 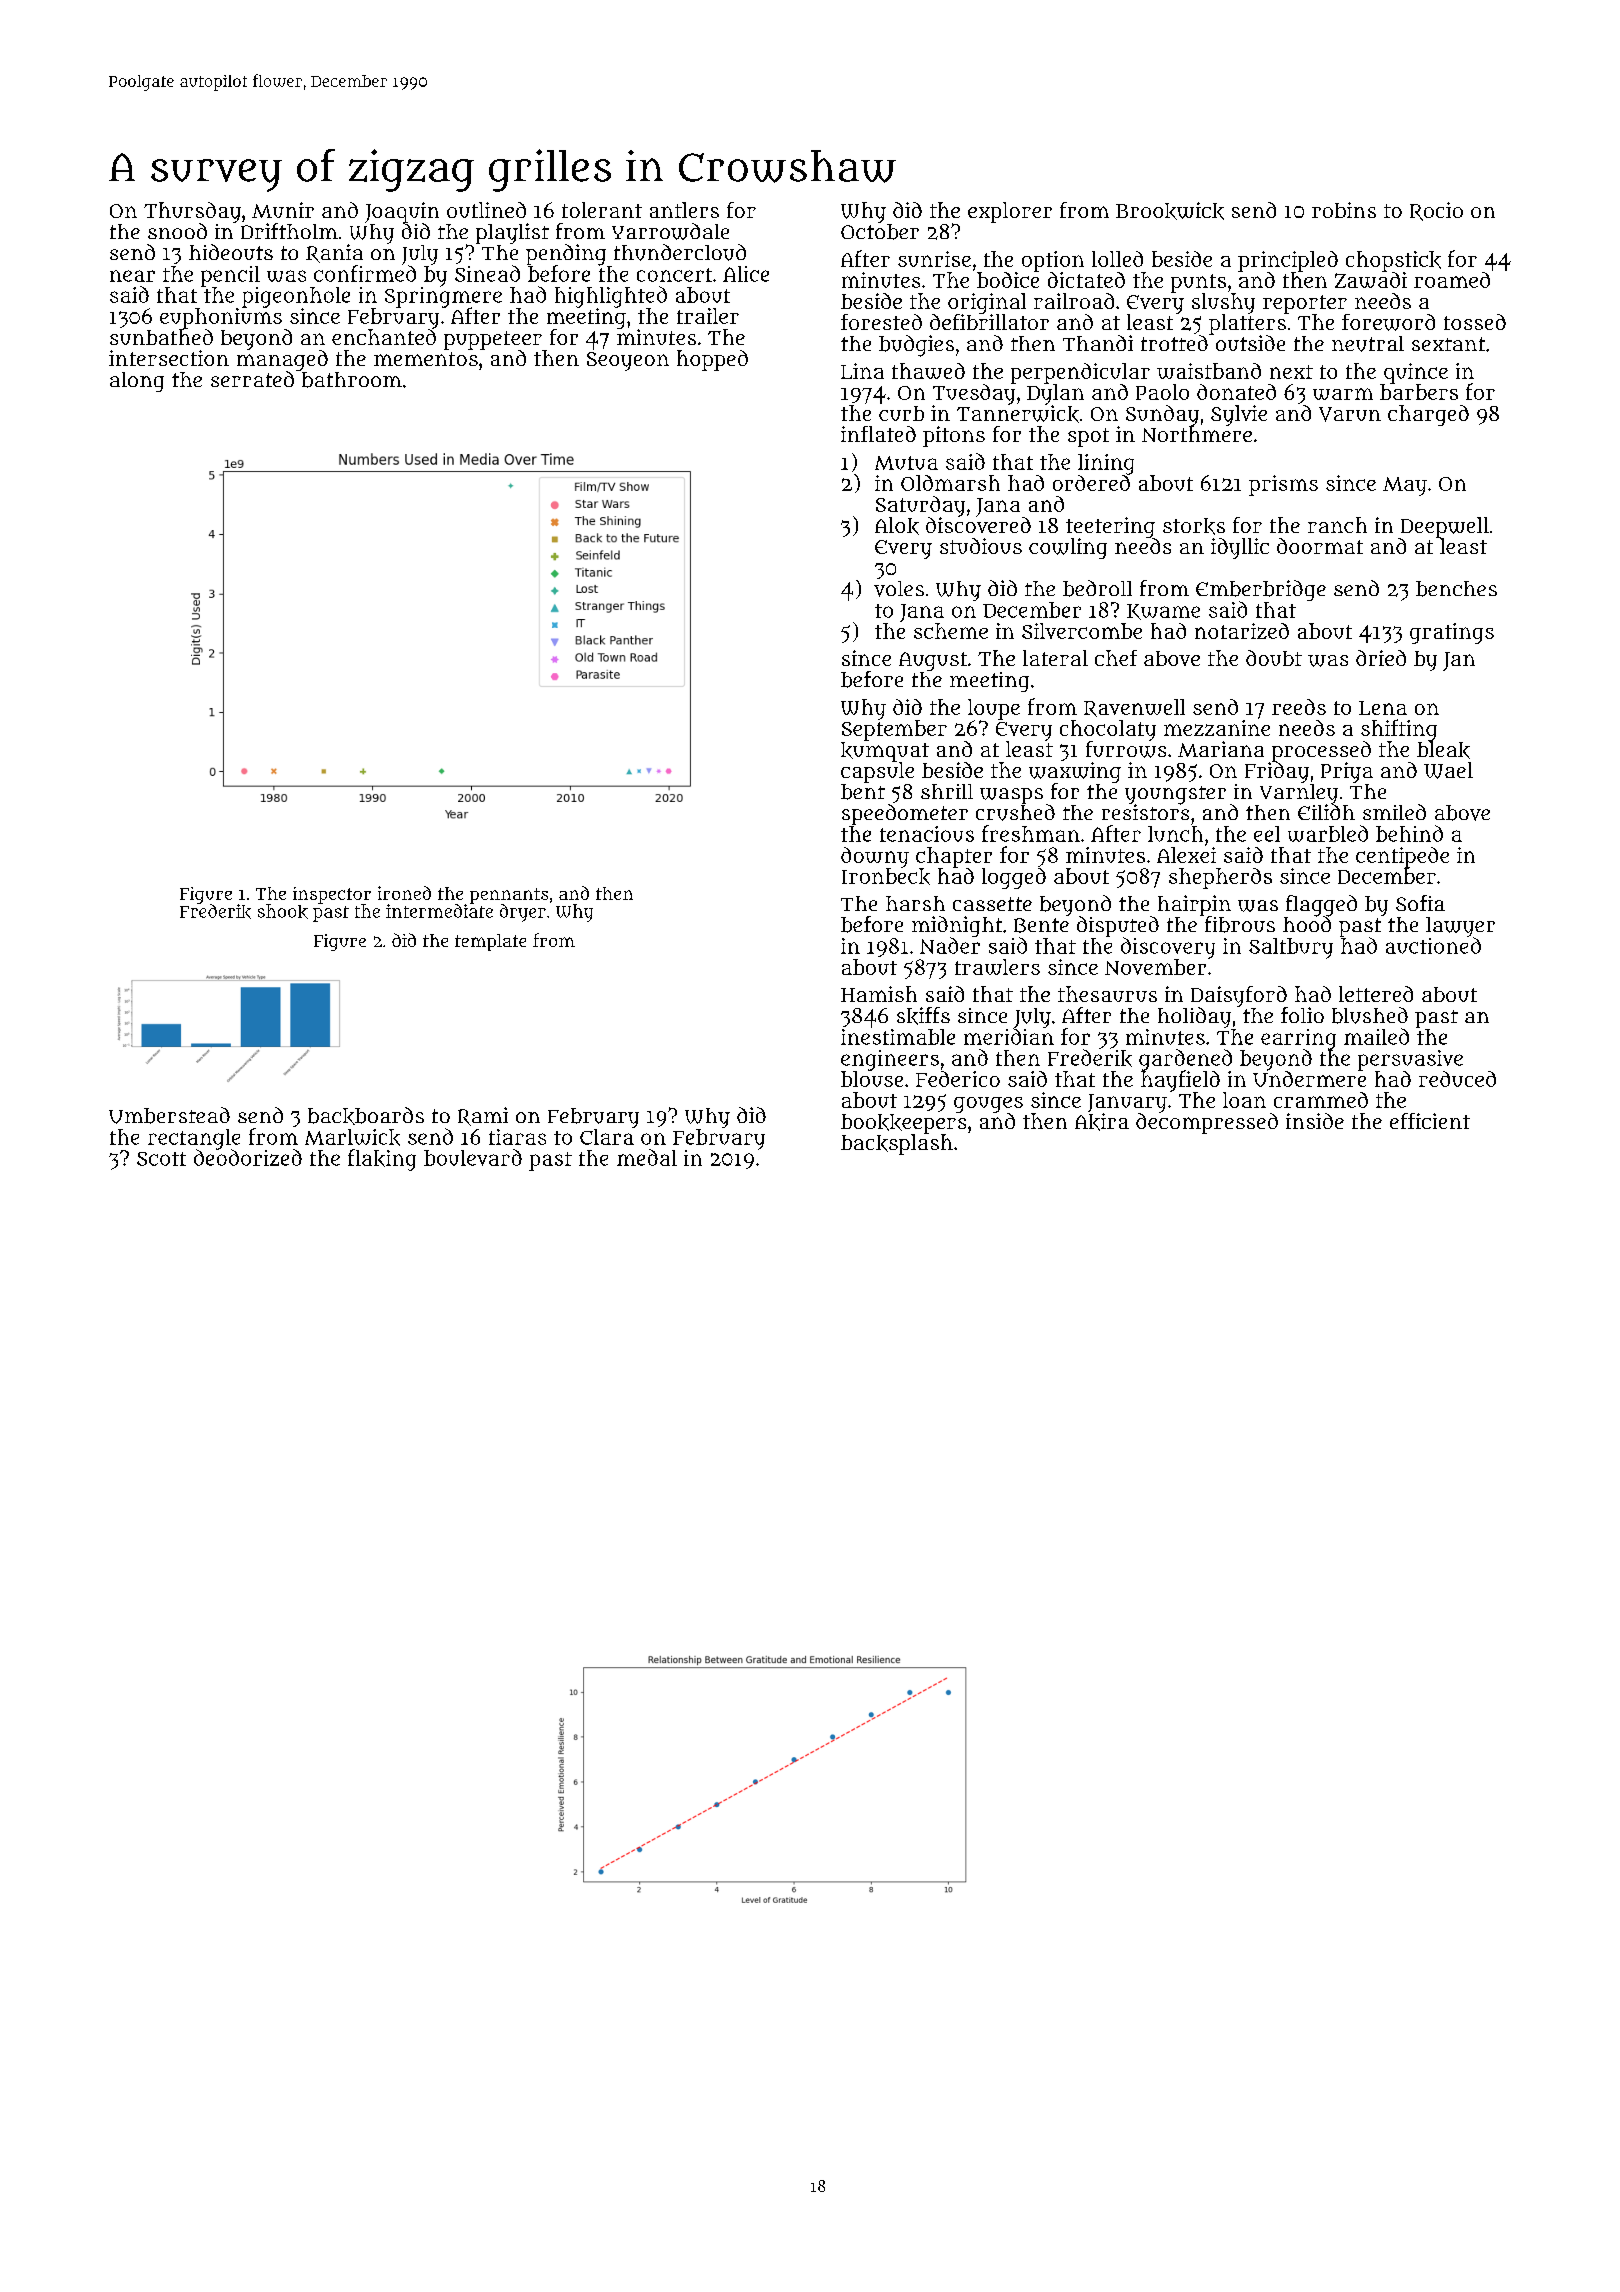 I want to click on efficient, so click(x=1430, y=1121).
